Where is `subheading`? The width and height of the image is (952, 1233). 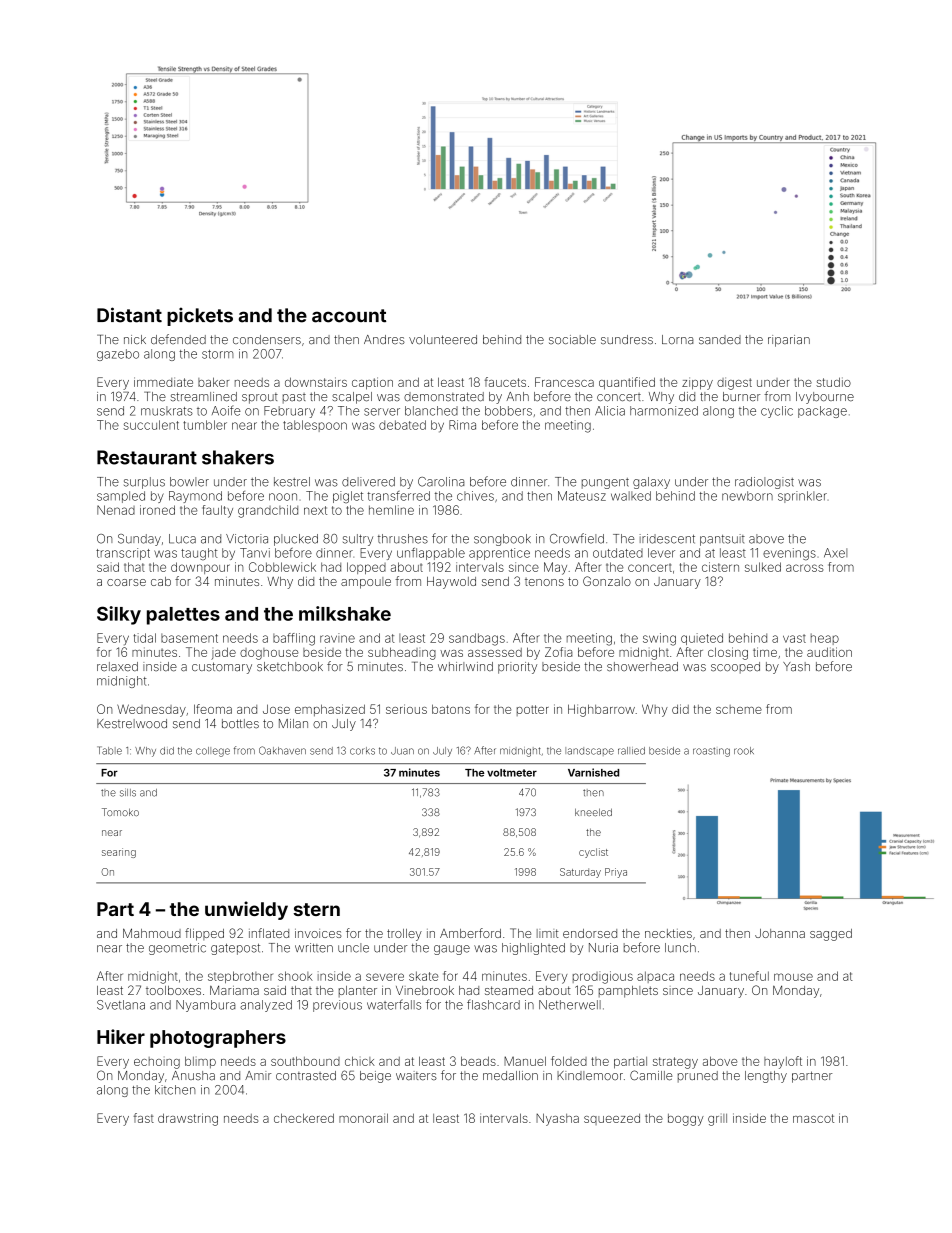 subheading is located at coordinates (402, 653).
